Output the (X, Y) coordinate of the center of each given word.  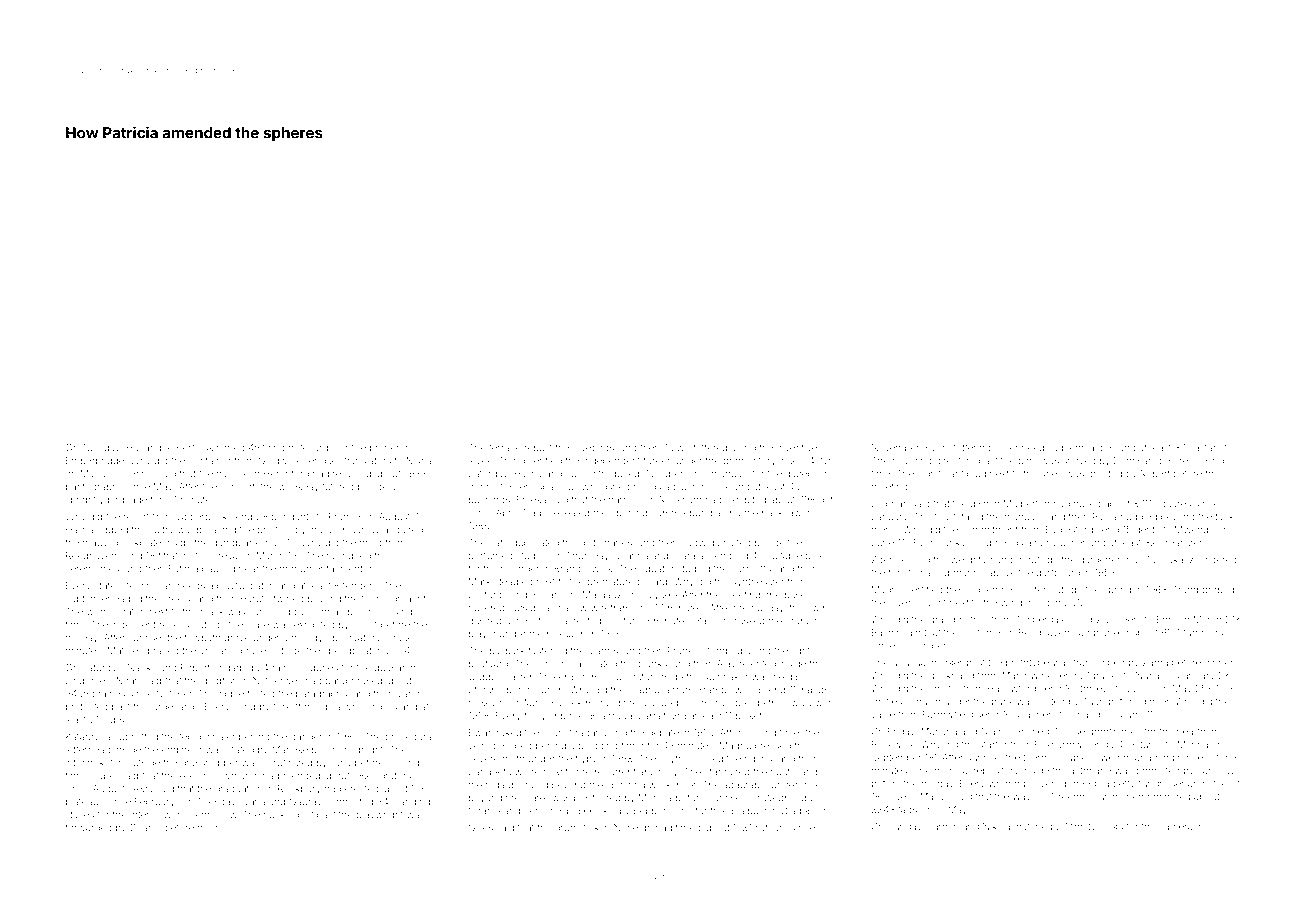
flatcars (771, 827)
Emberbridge (95, 462)
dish (979, 504)
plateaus (85, 802)
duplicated (535, 543)
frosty (1083, 827)
